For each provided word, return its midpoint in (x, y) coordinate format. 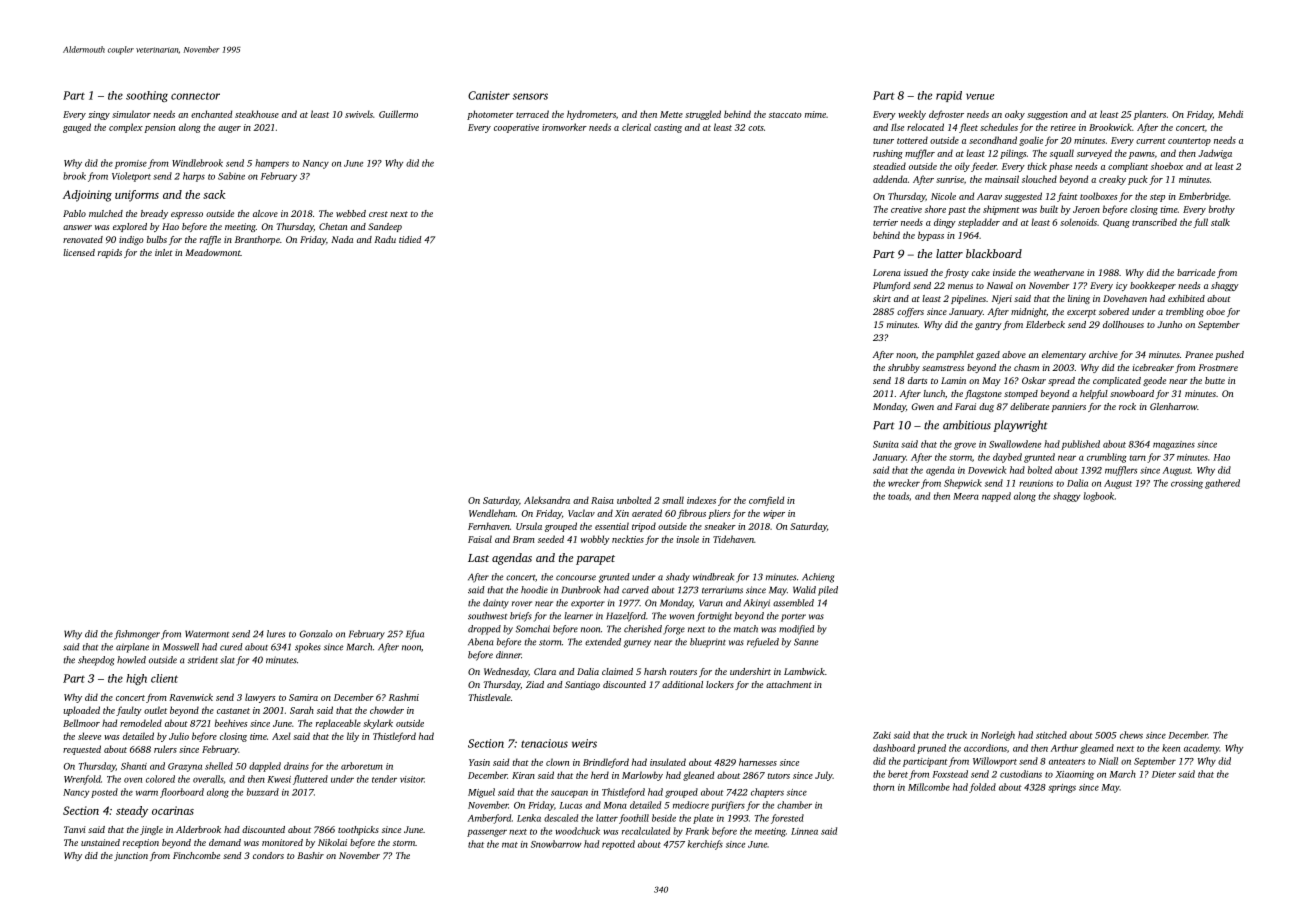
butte (1215, 380)
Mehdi (1230, 114)
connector (195, 96)
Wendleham (492, 513)
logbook (1098, 497)
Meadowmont (213, 252)
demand (225, 842)
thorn (883, 787)
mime (815, 114)
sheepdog (96, 661)
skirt (882, 298)
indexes (701, 500)
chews (1131, 735)
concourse (576, 578)
